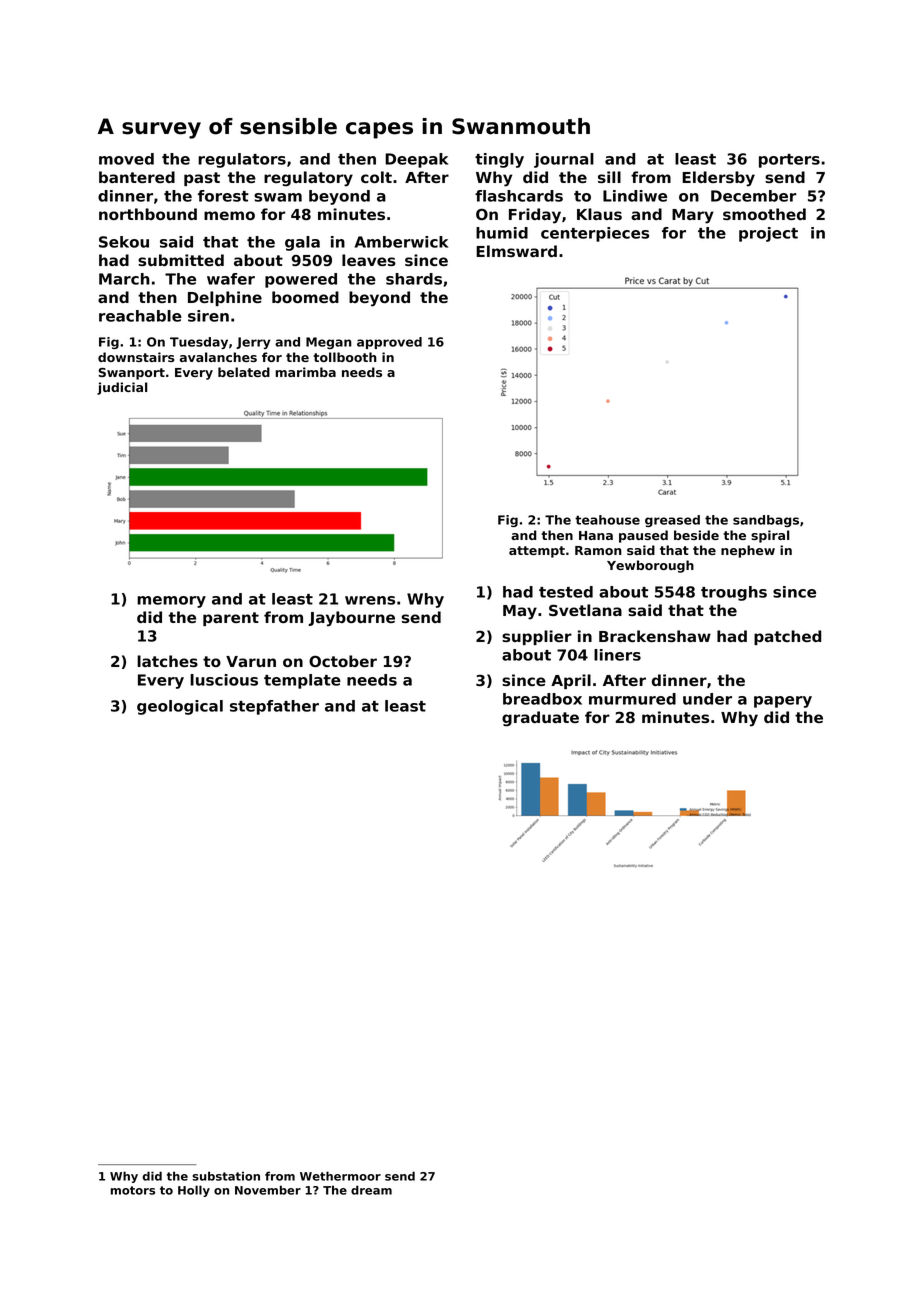 This screenshot has width=924, height=1308. I want to click on parent, so click(231, 619).
